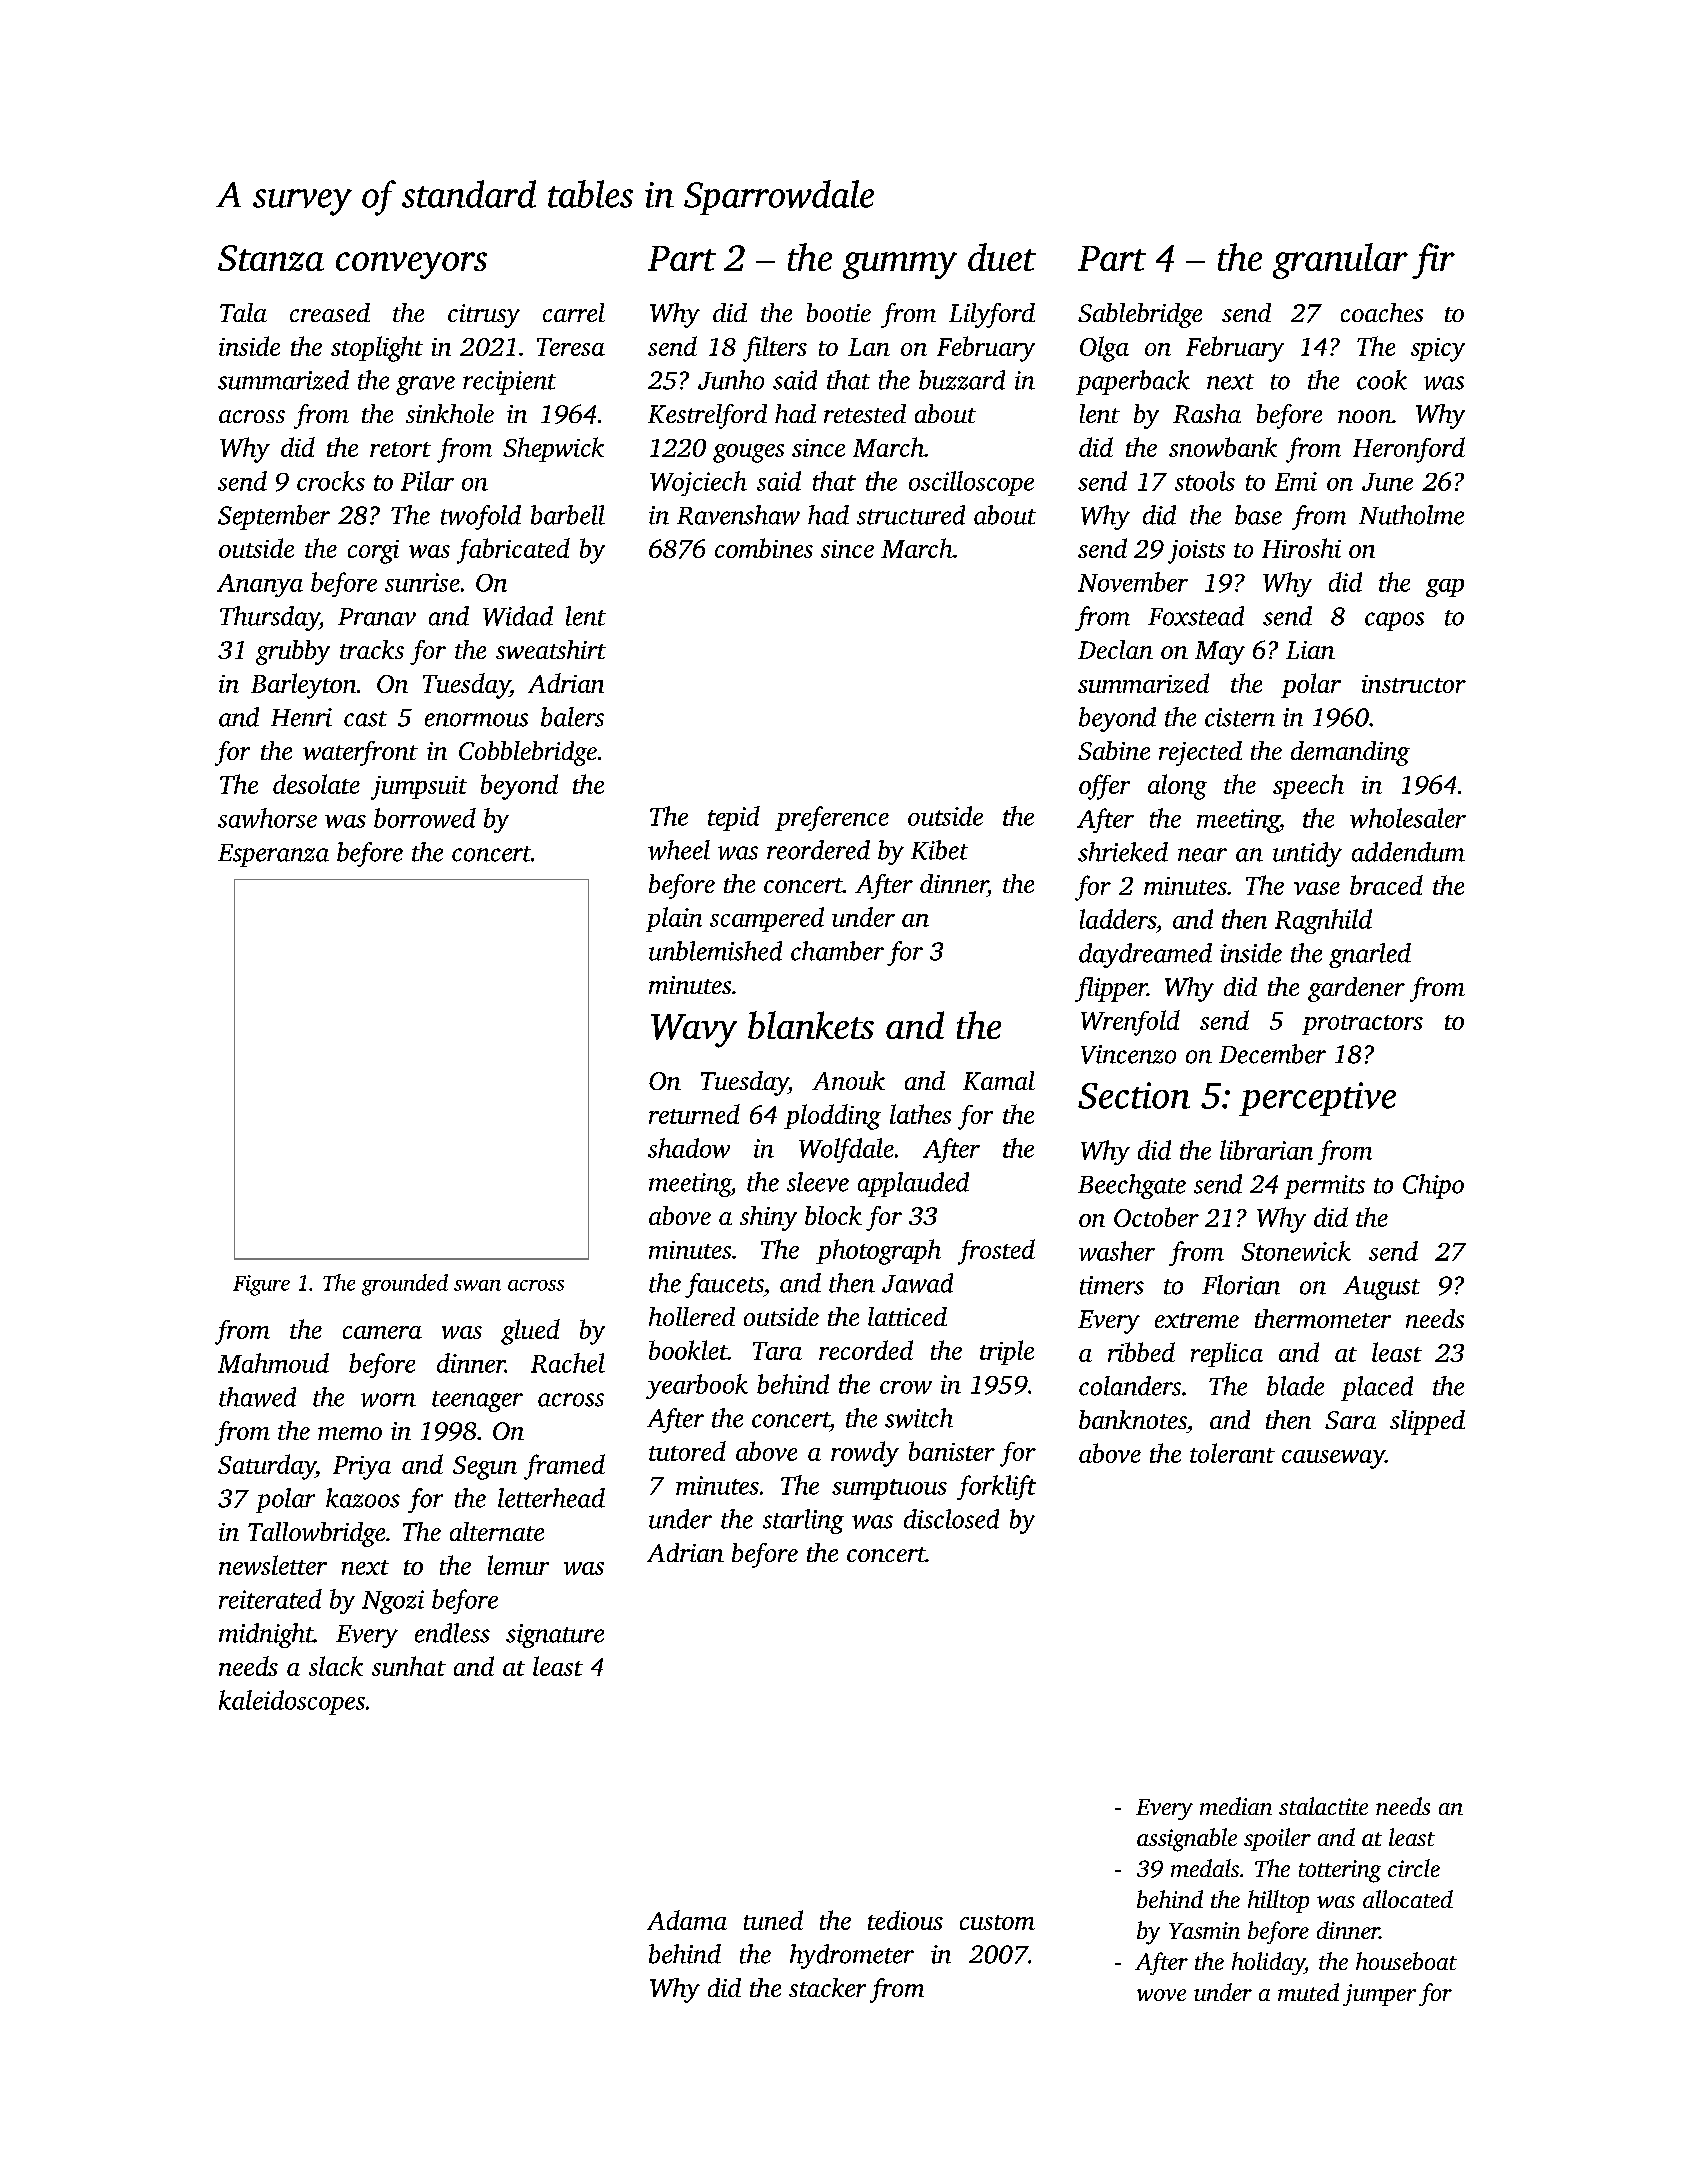 The width and height of the screenshot is (1683, 2178). I want to click on duet, so click(1002, 257).
